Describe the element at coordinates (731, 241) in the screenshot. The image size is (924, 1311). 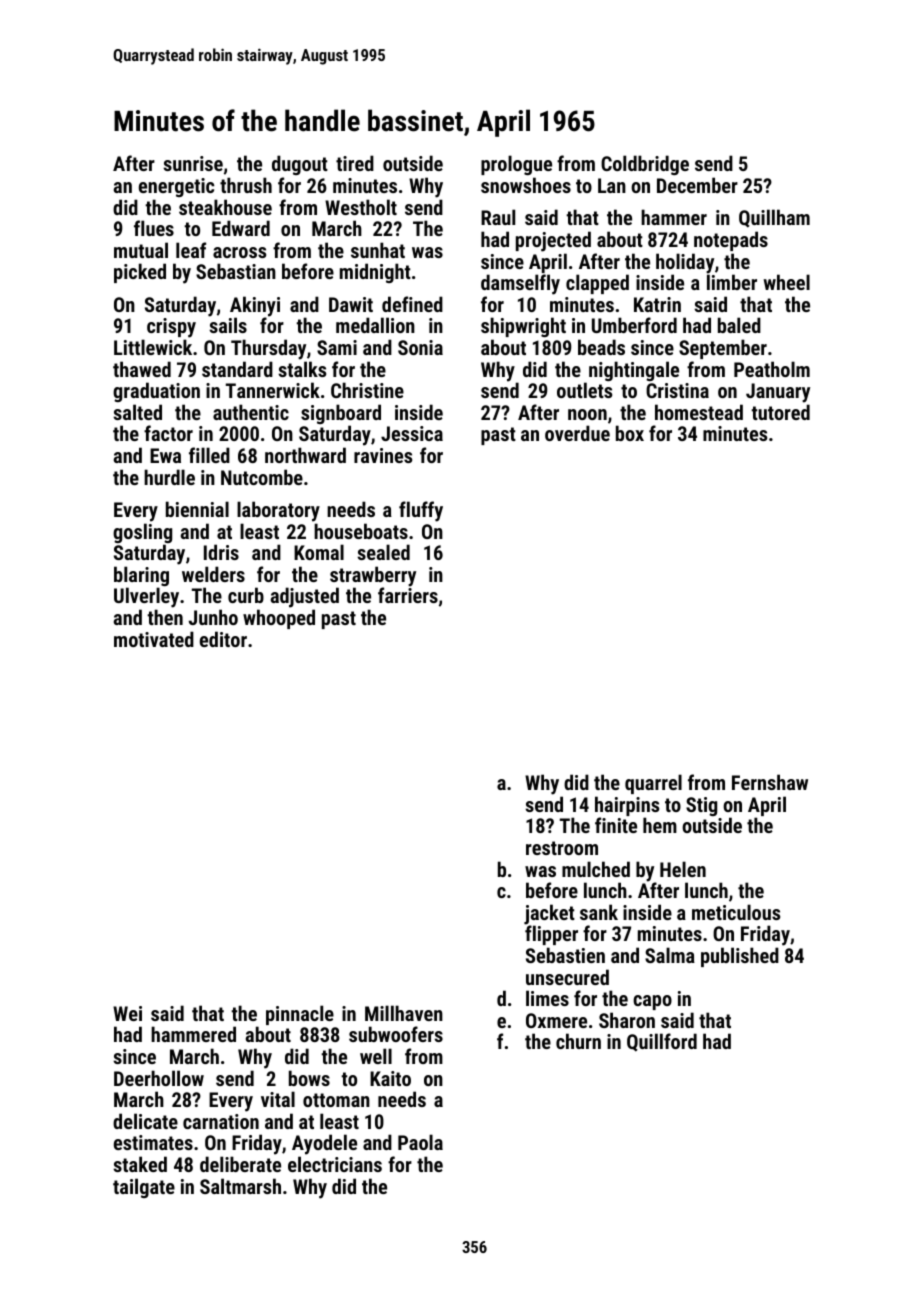
I see `notepads` at that location.
